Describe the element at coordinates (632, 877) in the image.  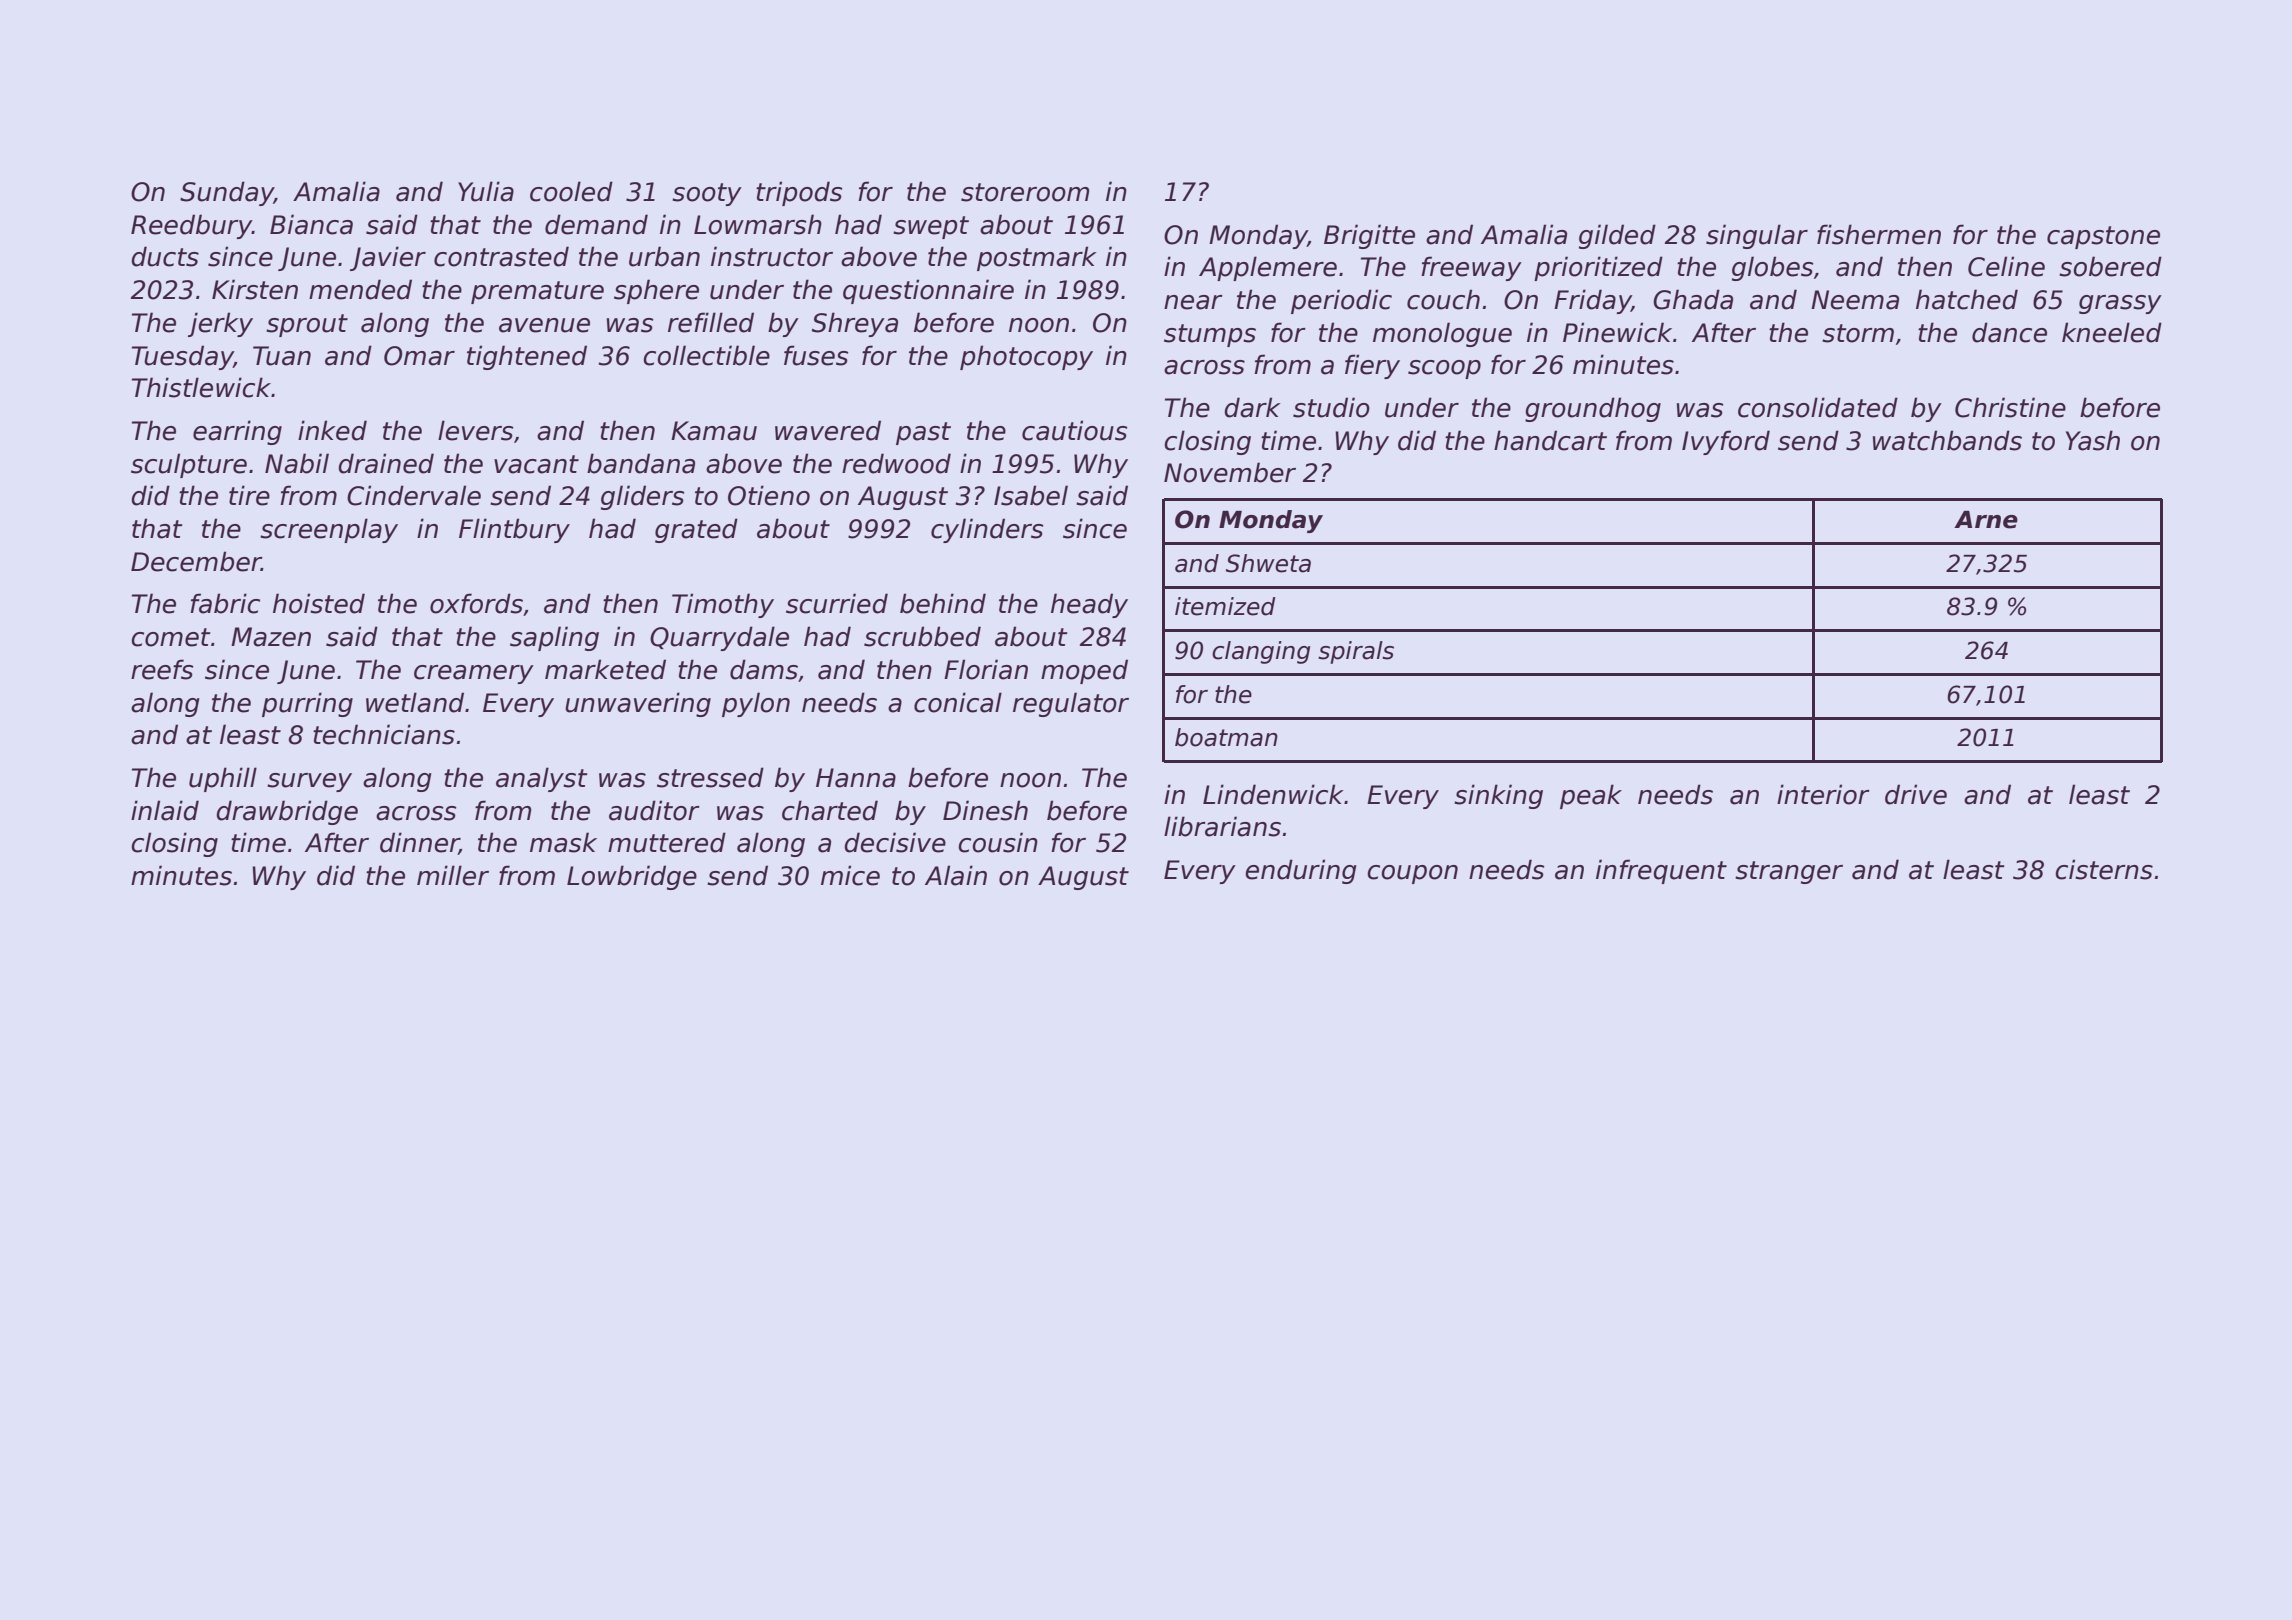
I see `Lowbridge` at that location.
